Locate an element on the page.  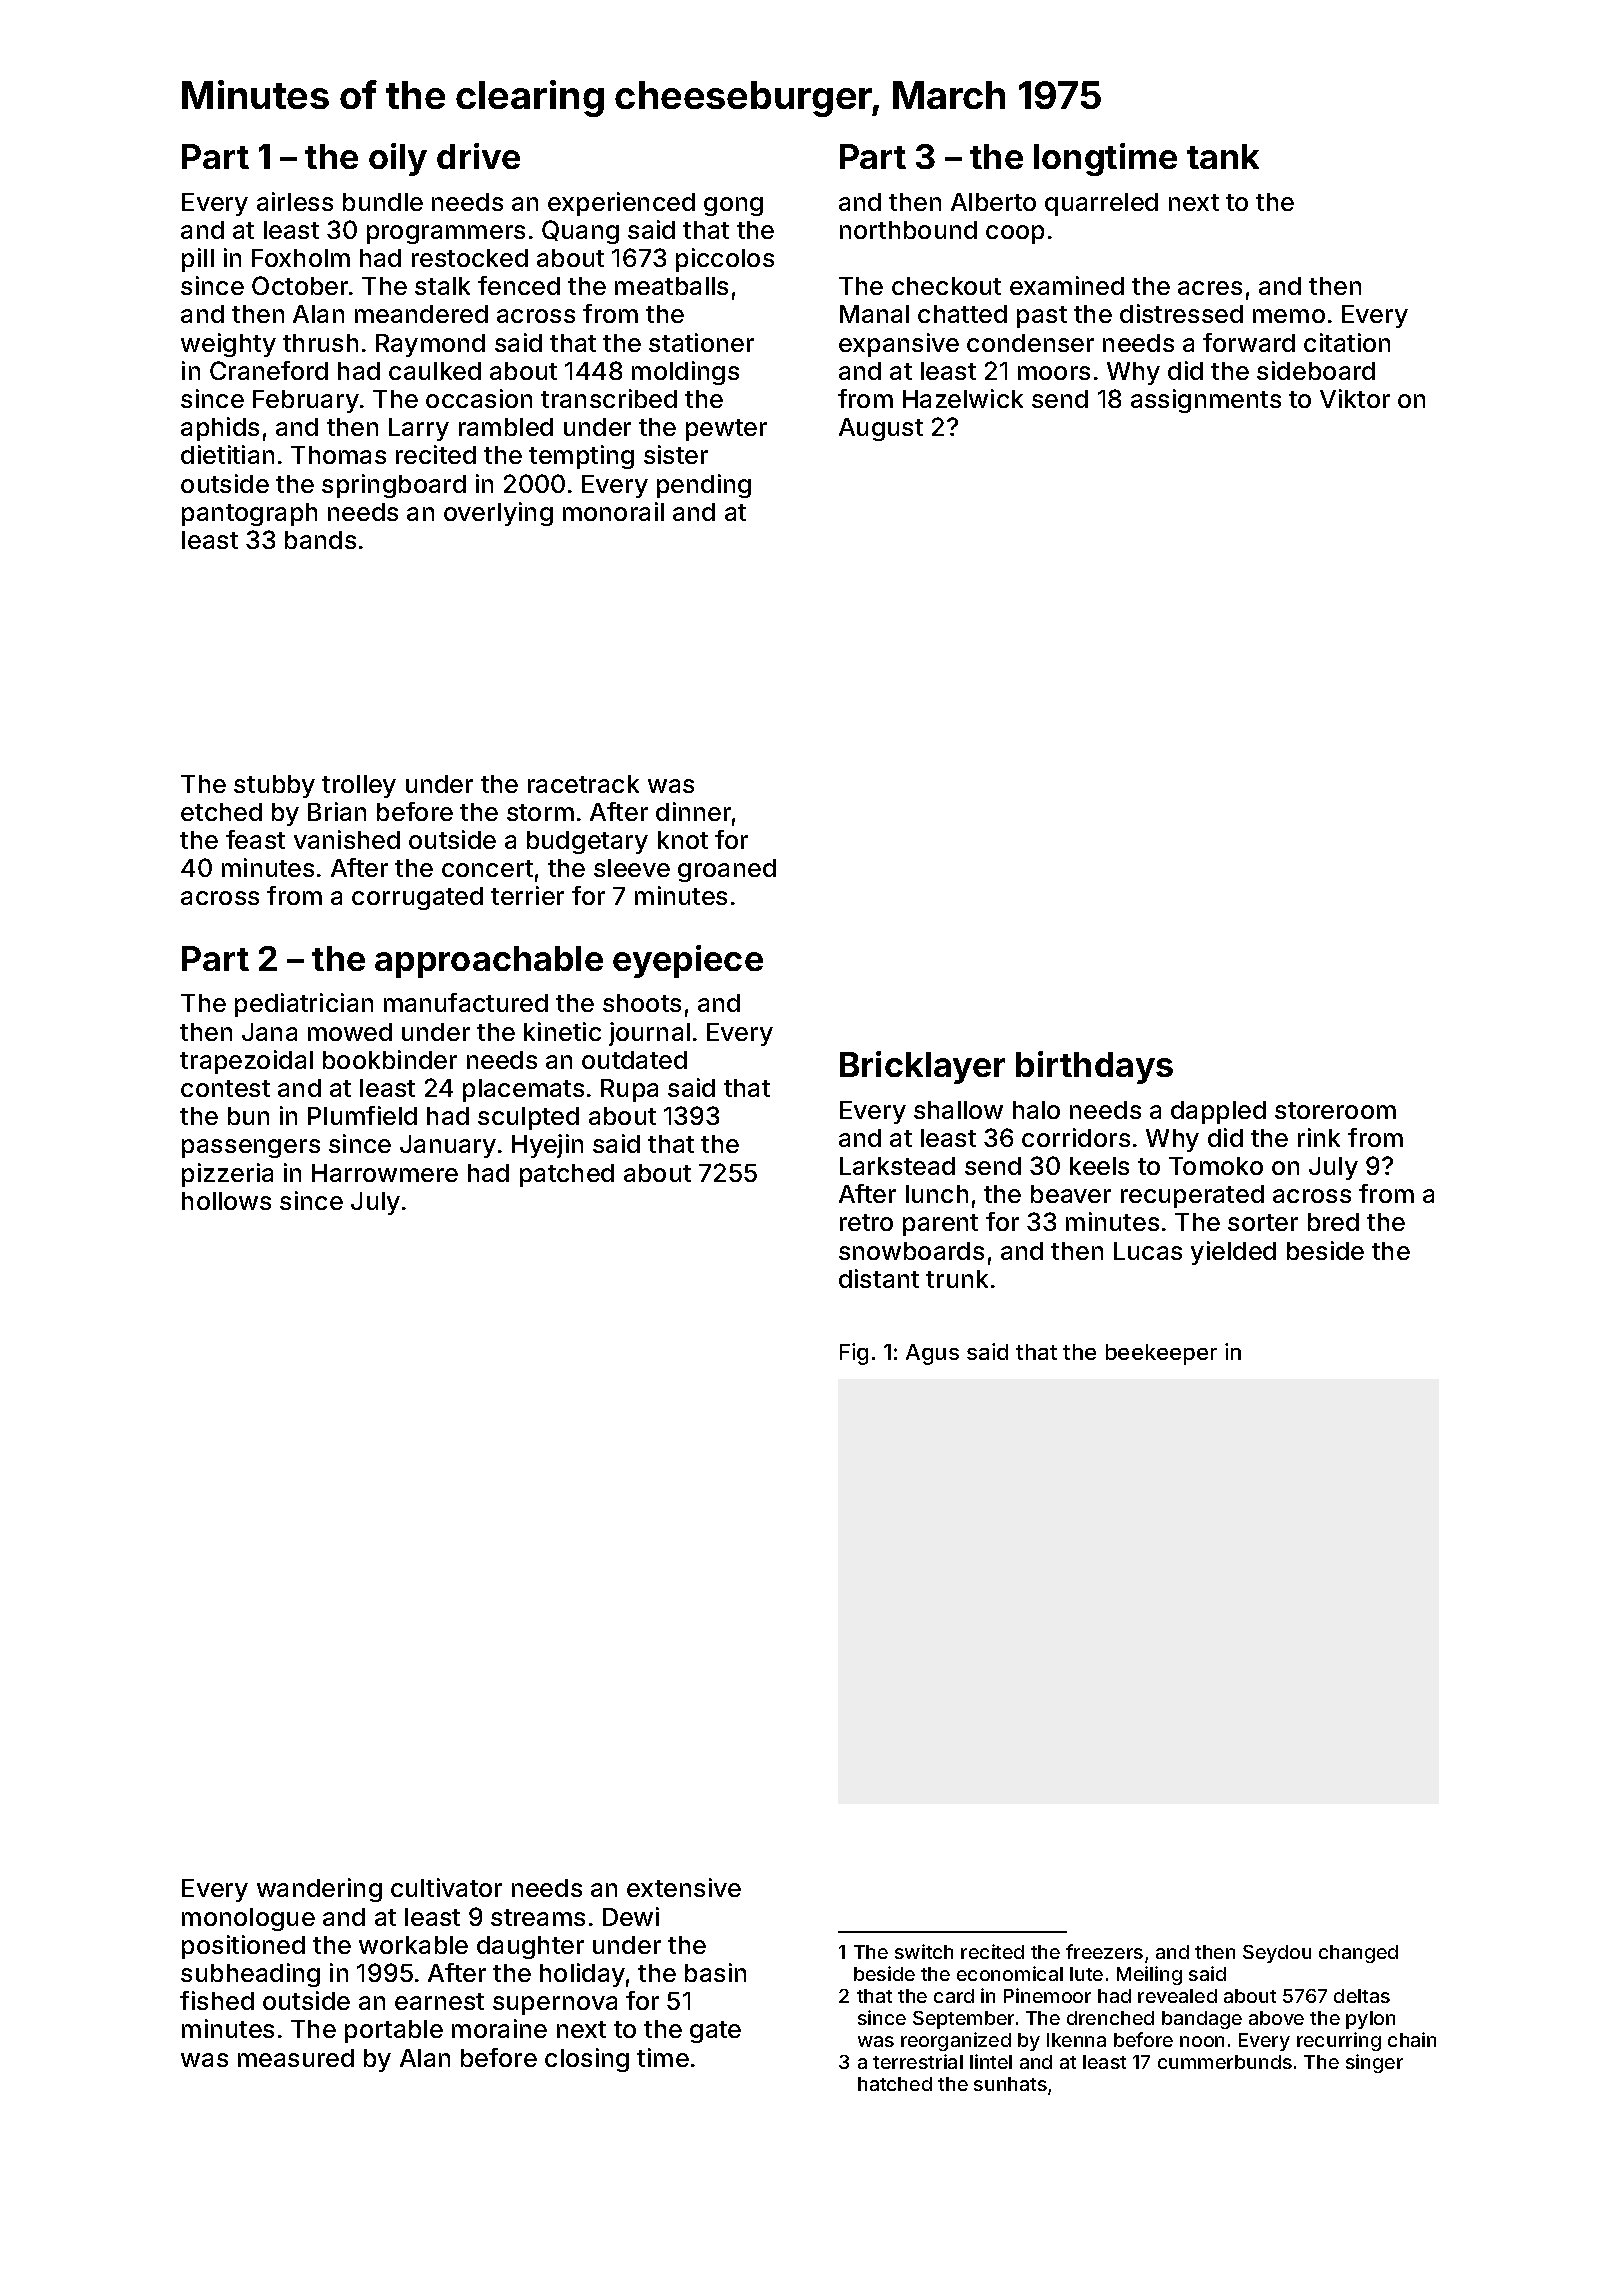
beekeeper is located at coordinates (1161, 1354).
